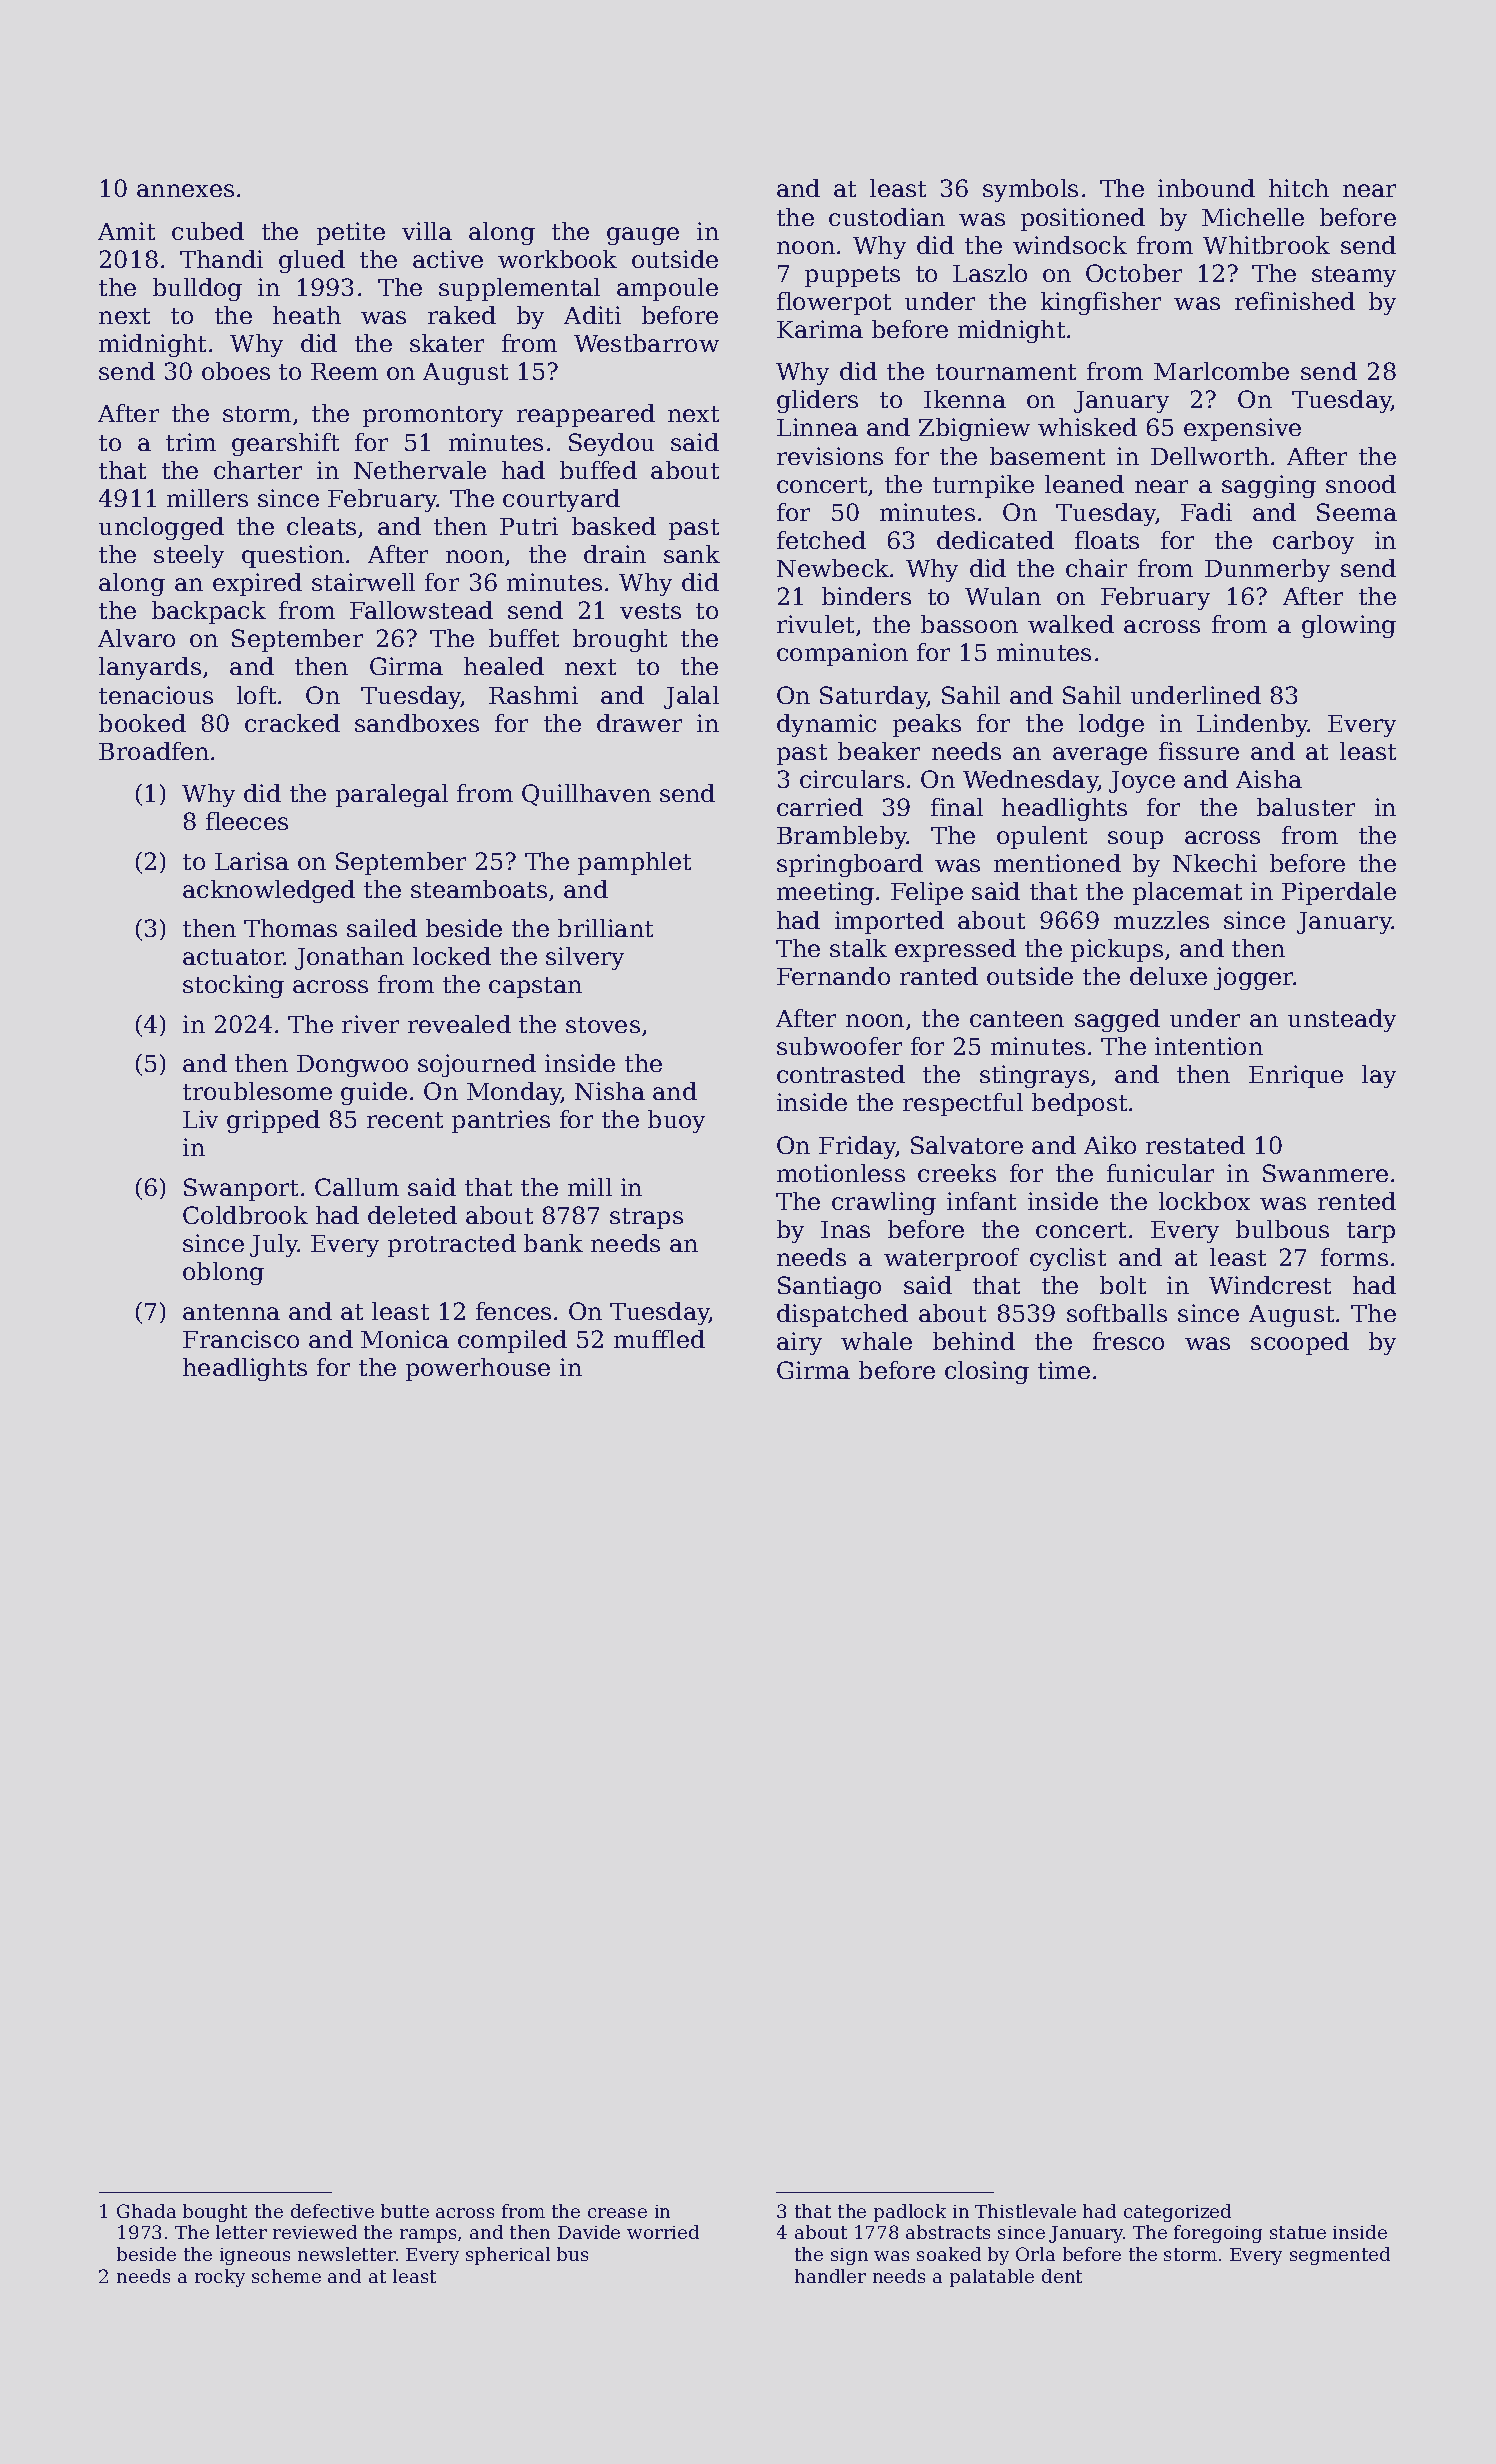  What do you see at coordinates (1030, 190) in the screenshot?
I see `symbols` at bounding box center [1030, 190].
